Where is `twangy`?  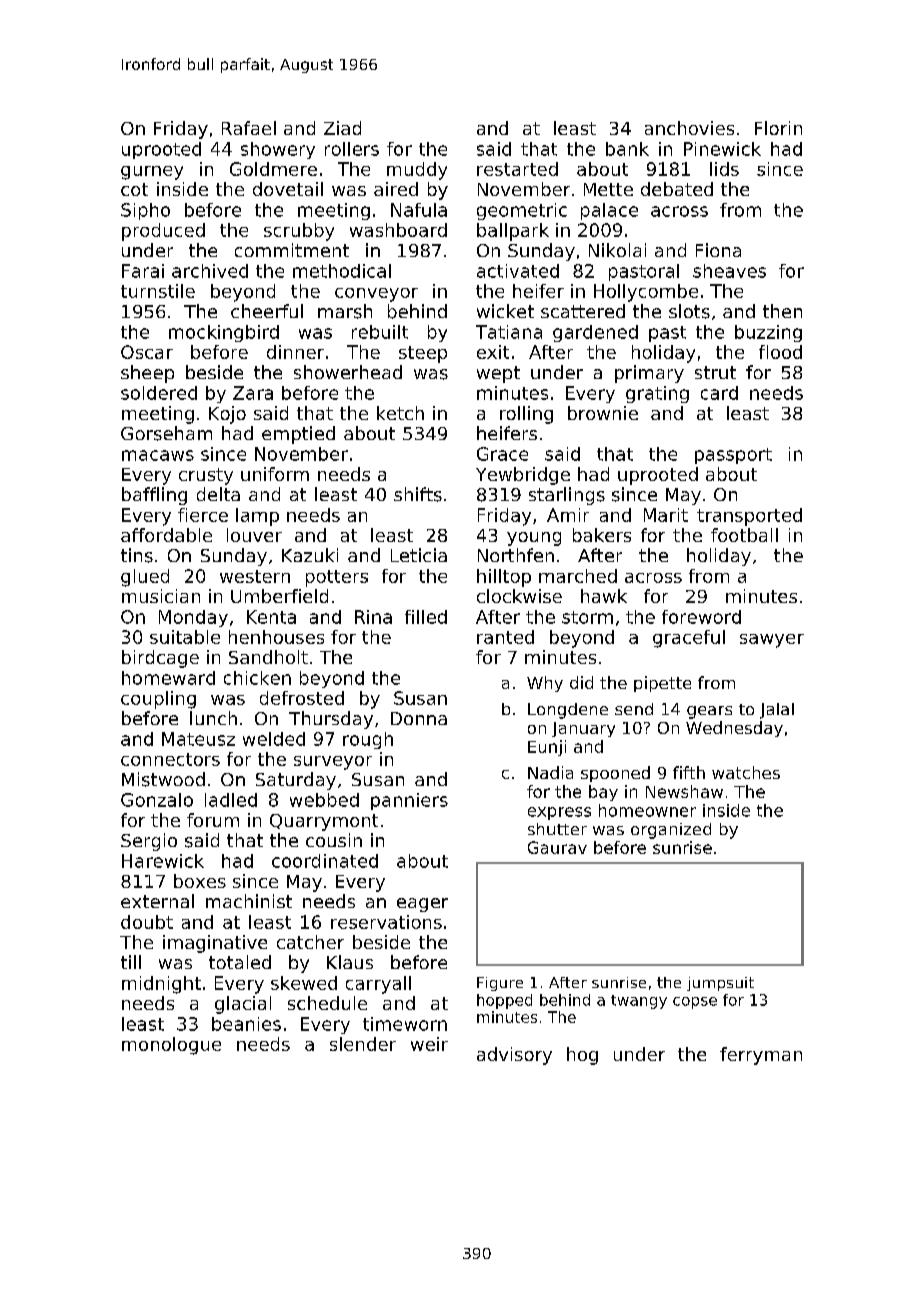
twangy is located at coordinates (639, 1002).
